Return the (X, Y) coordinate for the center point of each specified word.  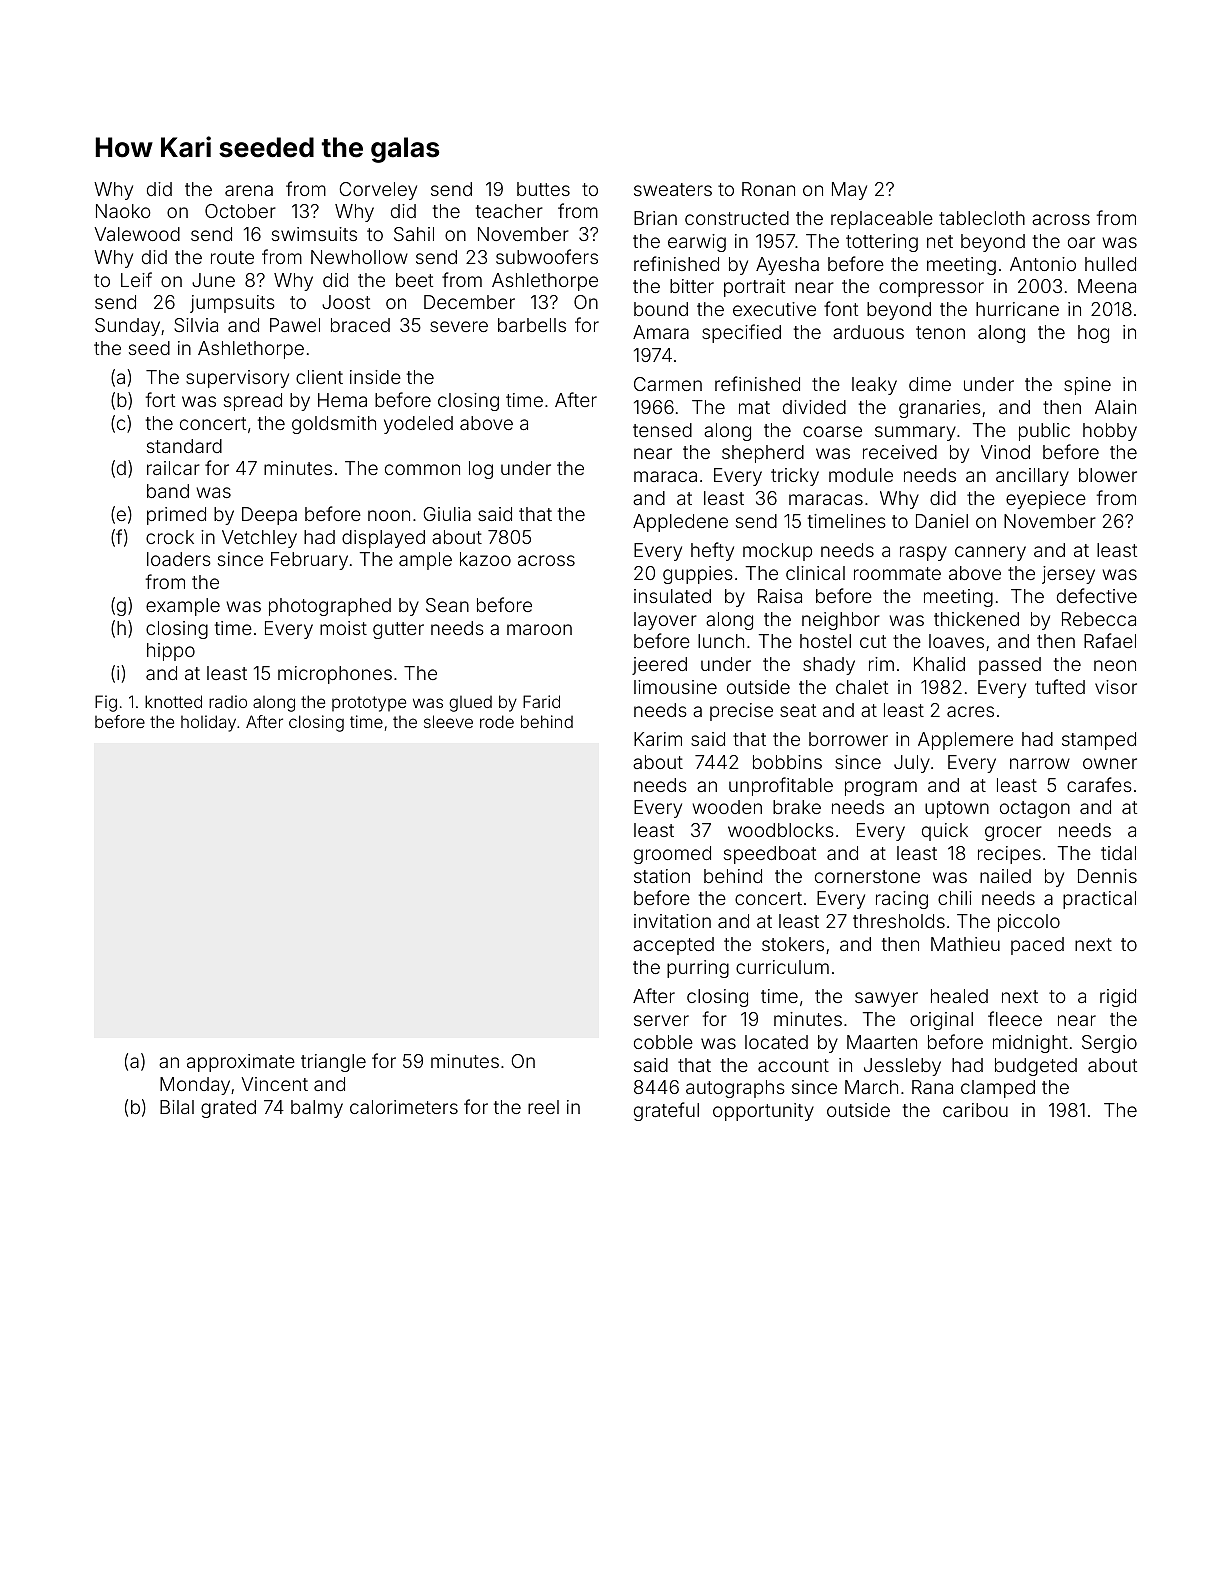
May (849, 191)
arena (249, 190)
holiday (208, 723)
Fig (106, 703)
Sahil (414, 234)
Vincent (274, 1084)
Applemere (965, 741)
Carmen (668, 384)
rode (497, 721)
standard (184, 446)
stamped (1099, 741)
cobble (663, 1042)
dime (930, 384)
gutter (398, 630)
